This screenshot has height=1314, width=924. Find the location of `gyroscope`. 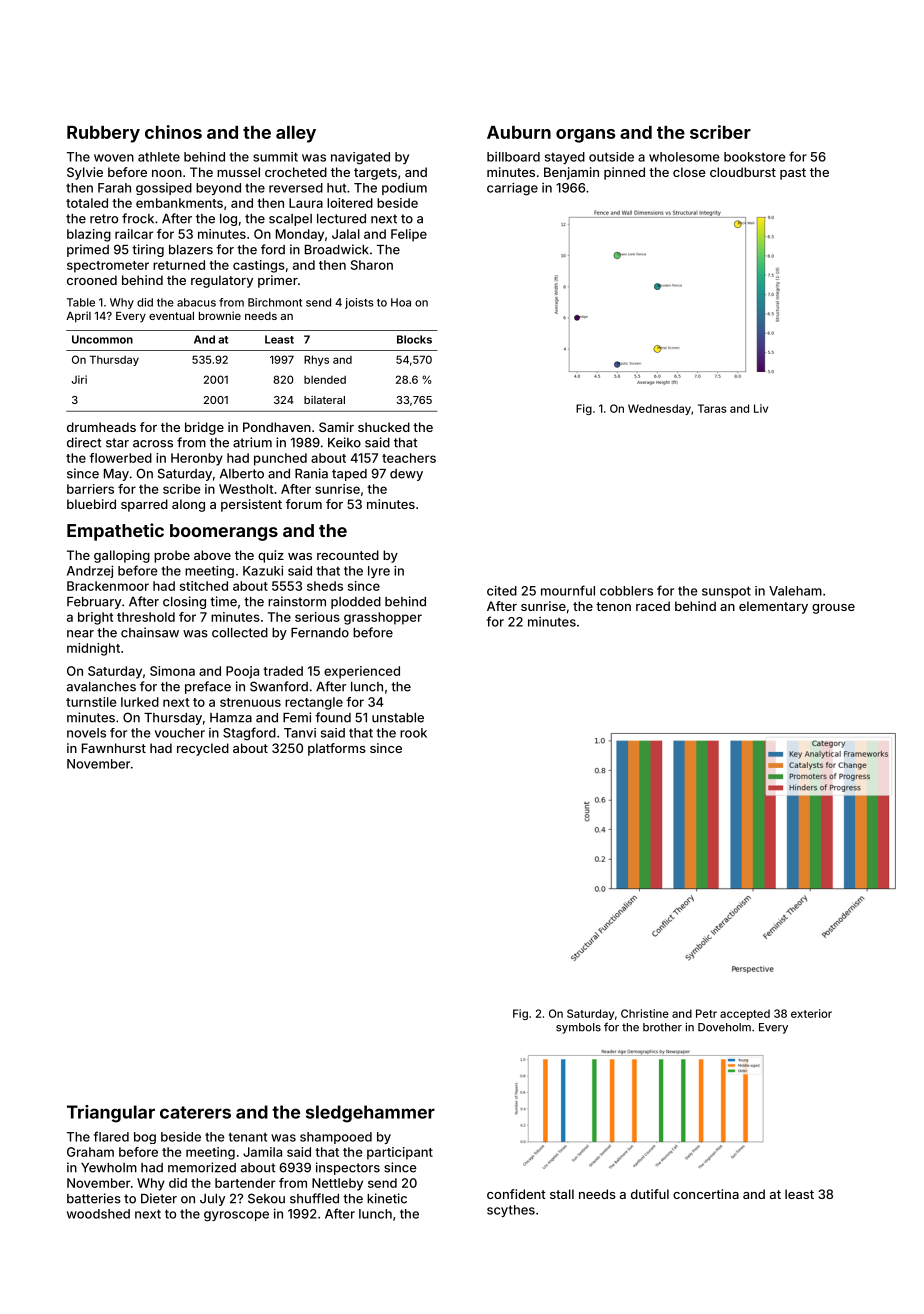

gyroscope is located at coordinates (236, 1216).
